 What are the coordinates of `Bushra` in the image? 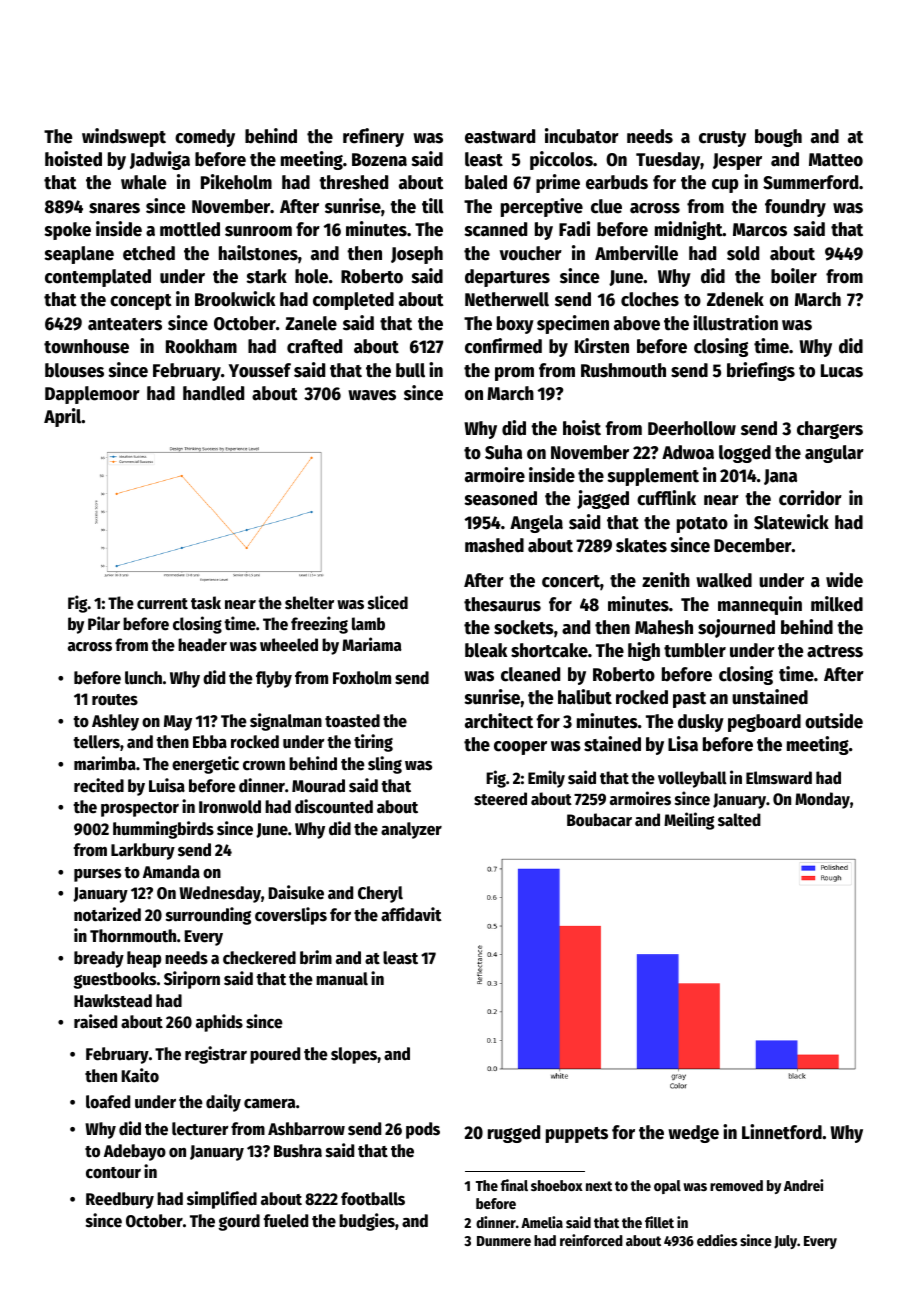 It's located at (298, 1151).
